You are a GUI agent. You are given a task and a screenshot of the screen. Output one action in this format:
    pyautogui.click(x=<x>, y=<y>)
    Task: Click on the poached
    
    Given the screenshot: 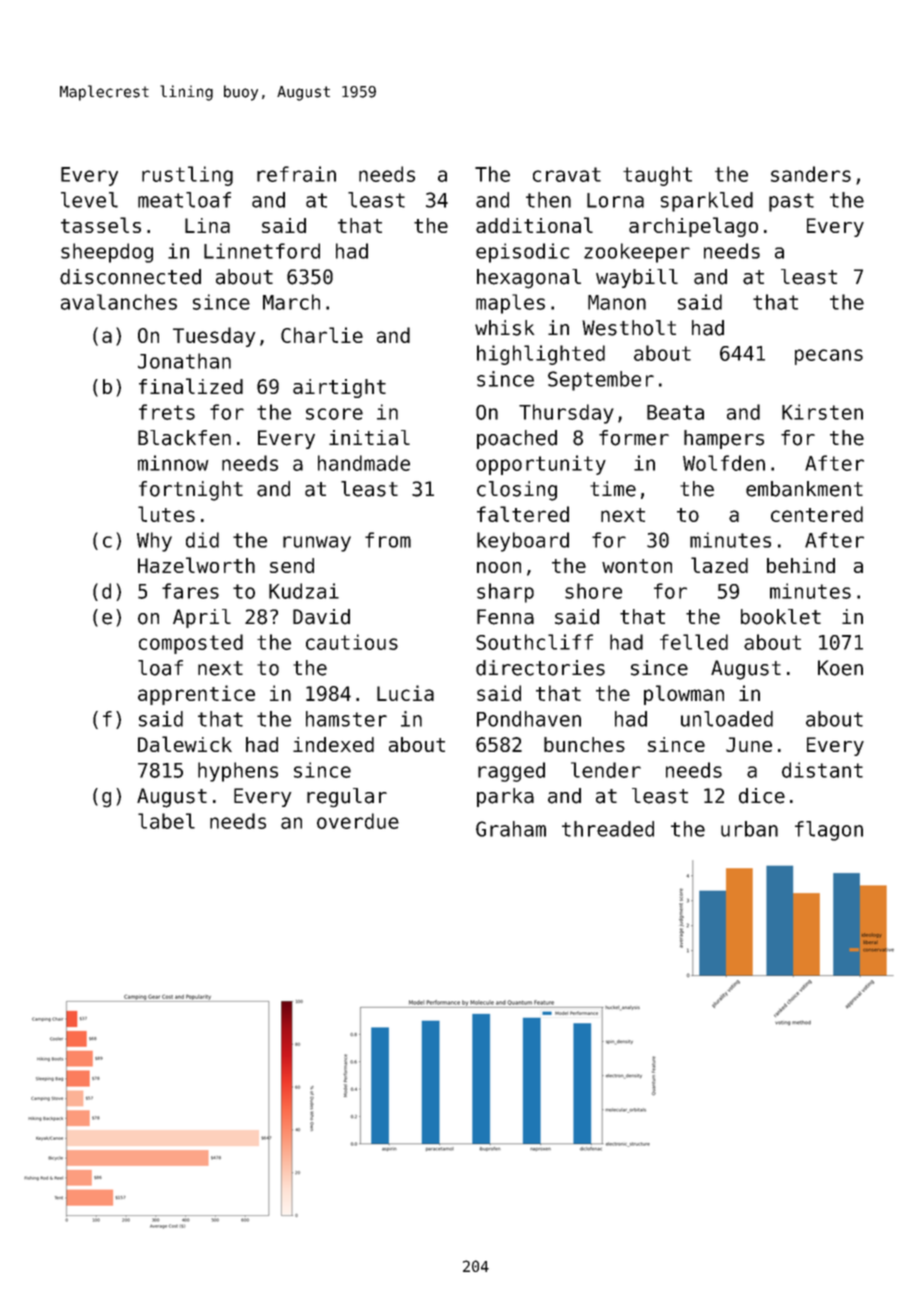 What is the action you would take?
    pyautogui.click(x=517, y=439)
